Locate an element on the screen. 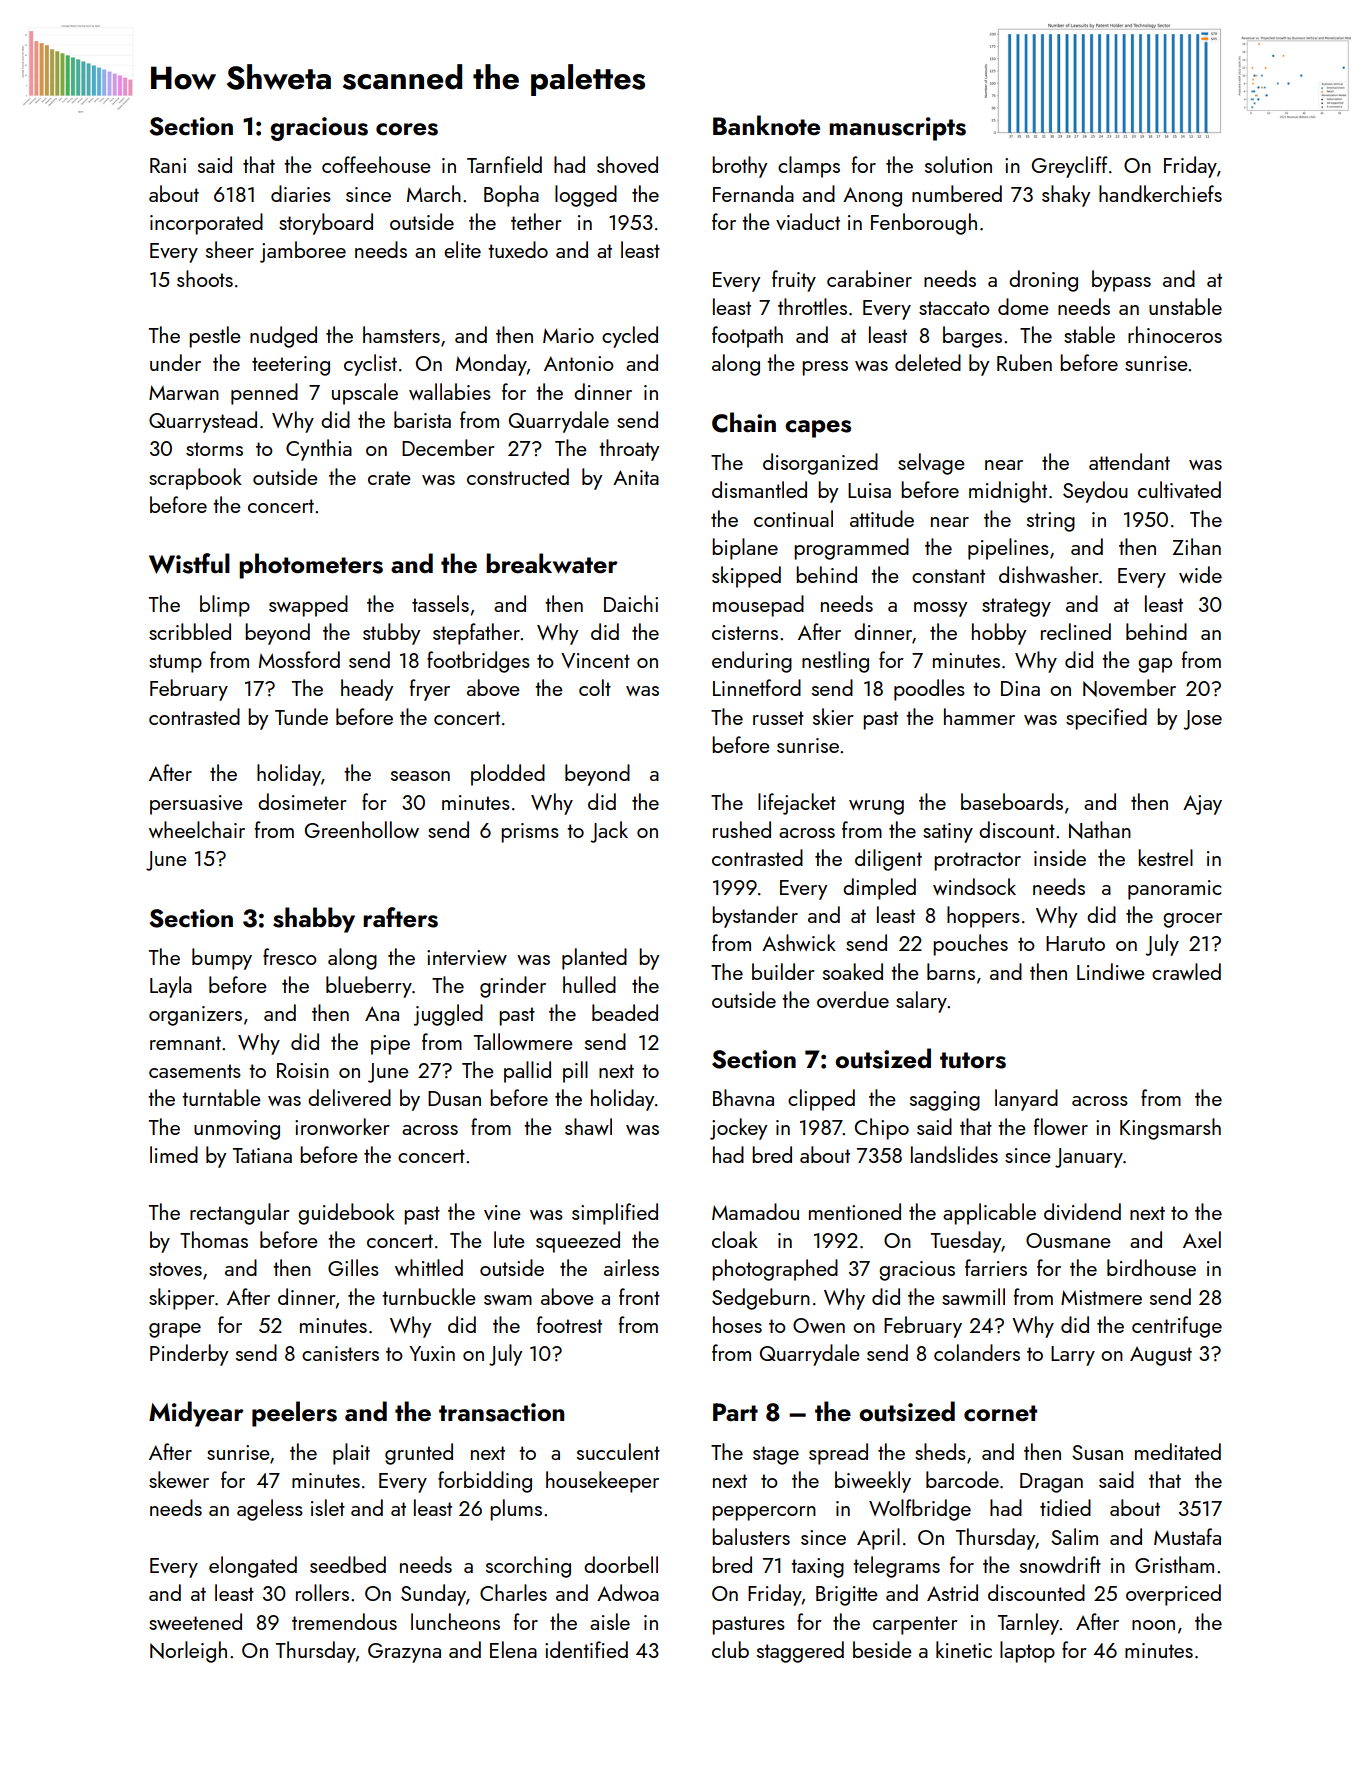  prisms is located at coordinates (530, 833).
